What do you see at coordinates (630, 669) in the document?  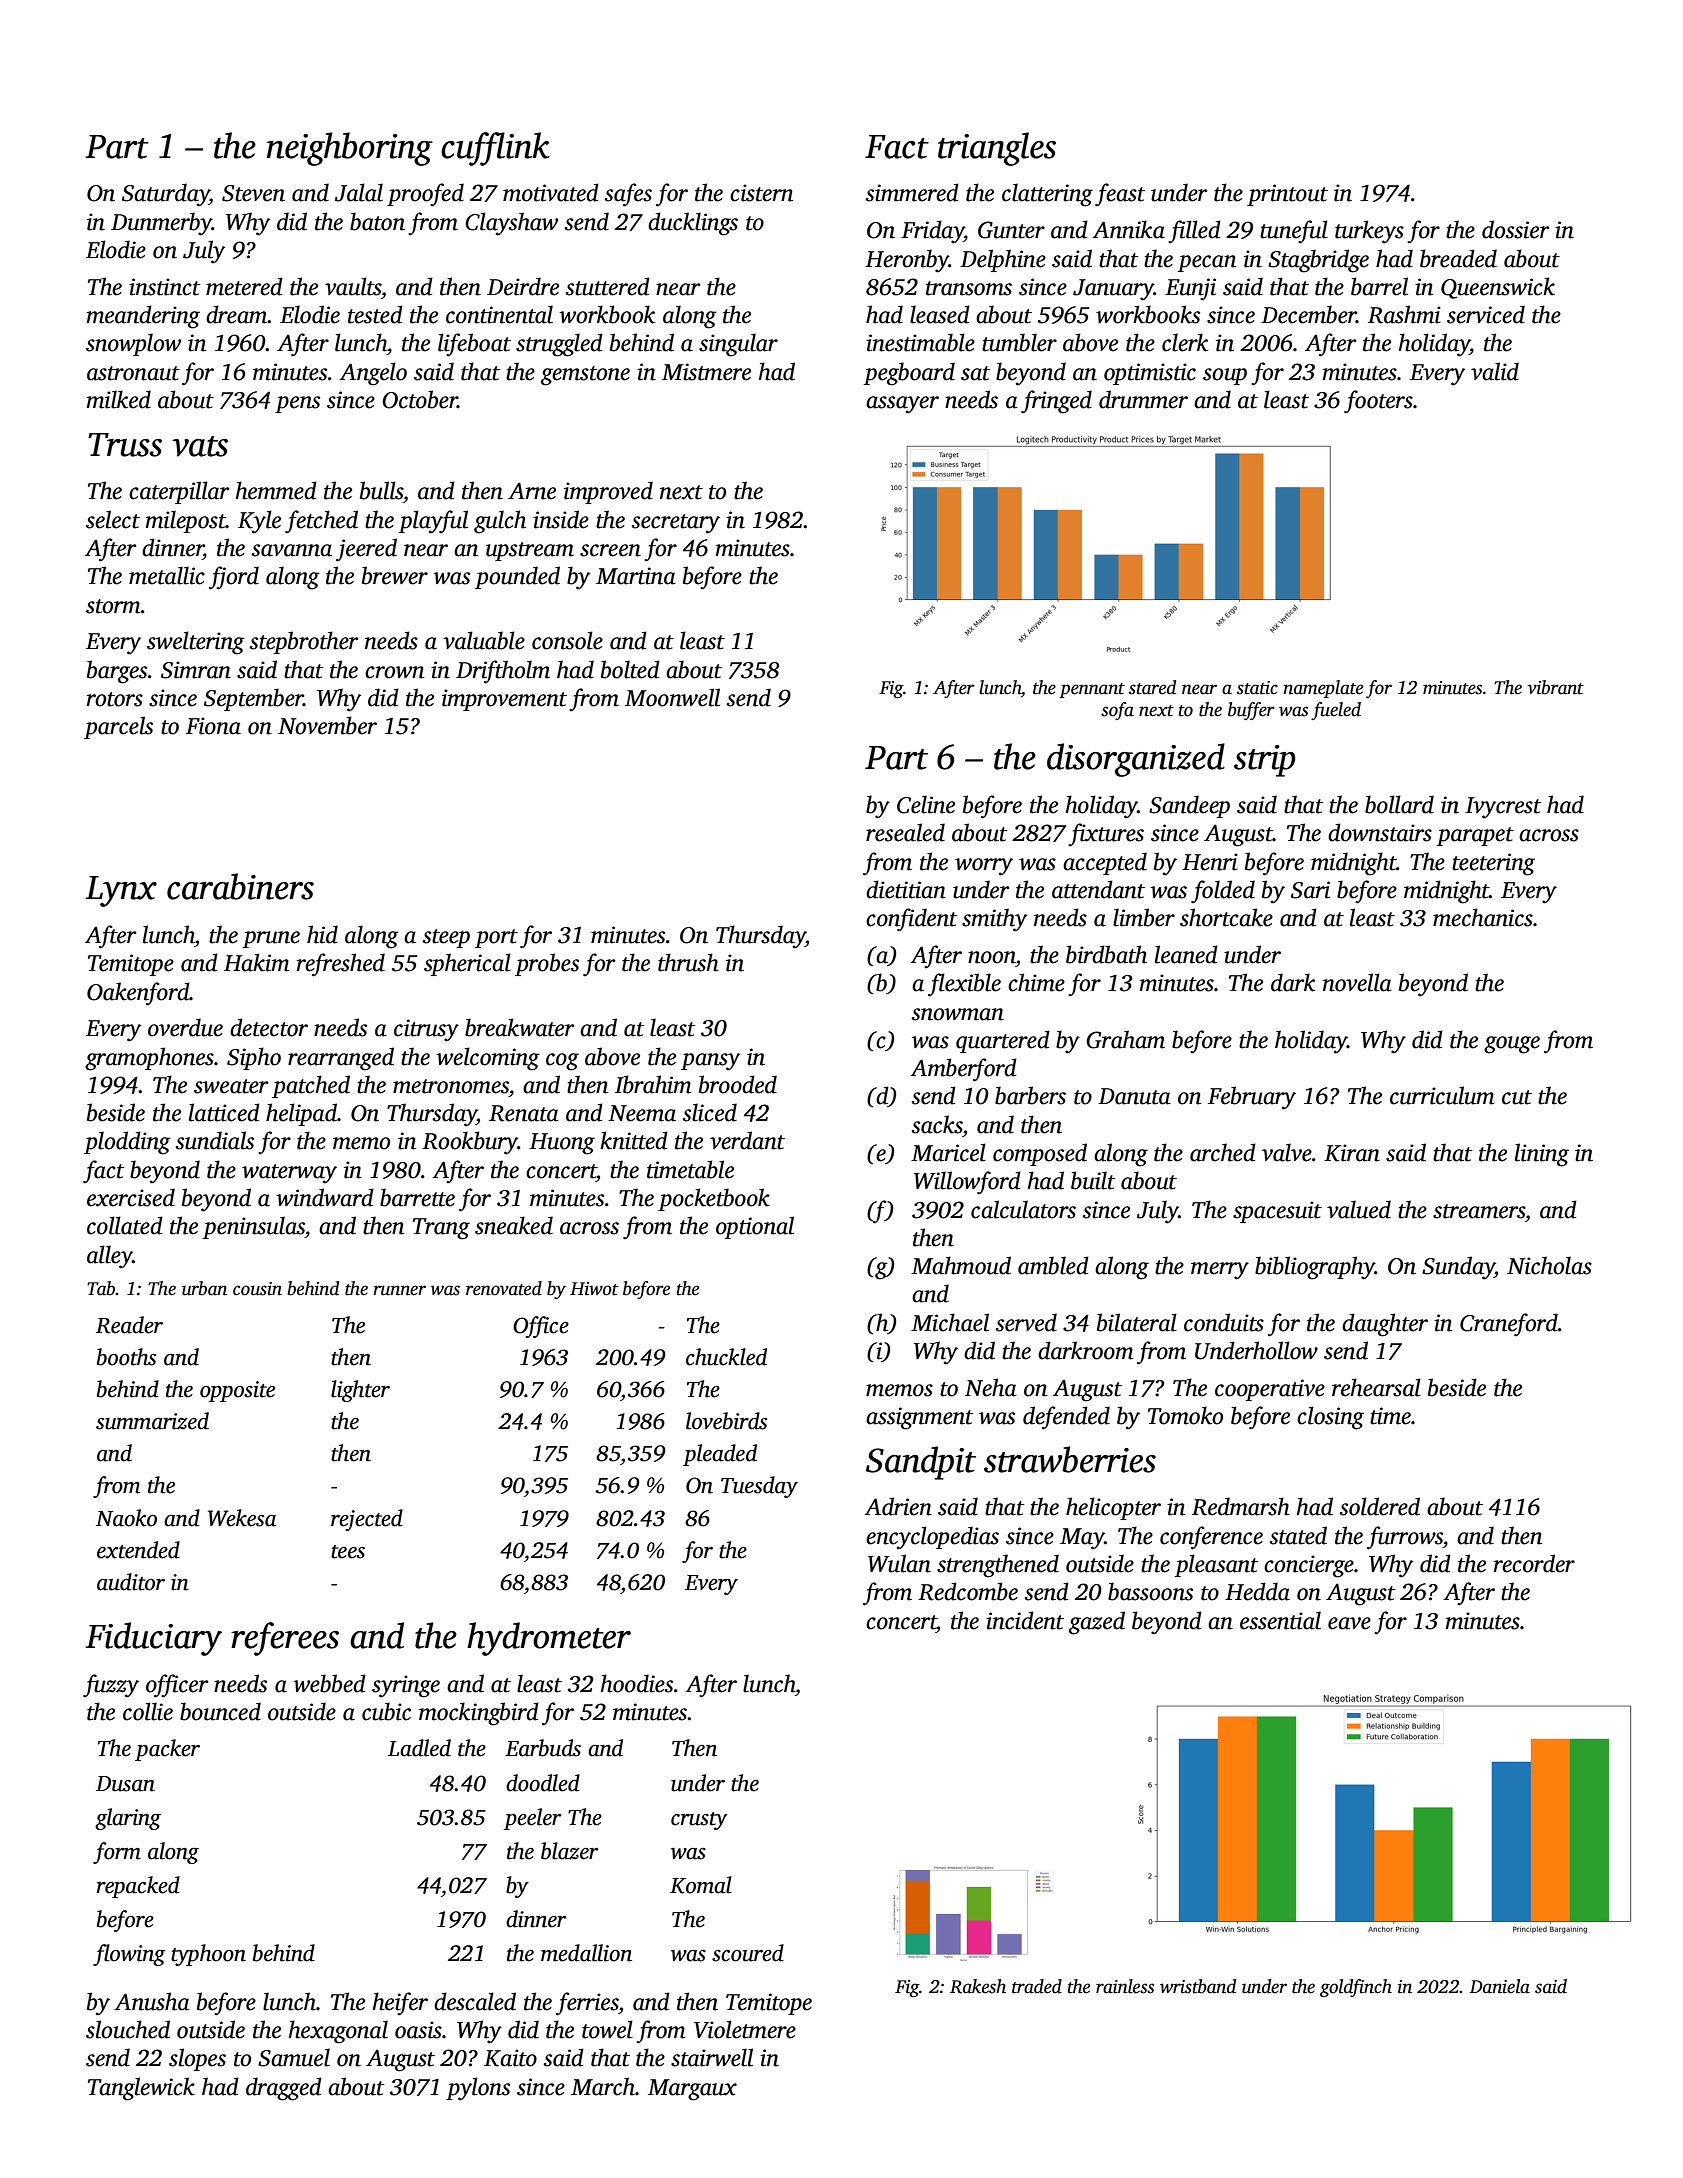 I see `bolted` at bounding box center [630, 669].
